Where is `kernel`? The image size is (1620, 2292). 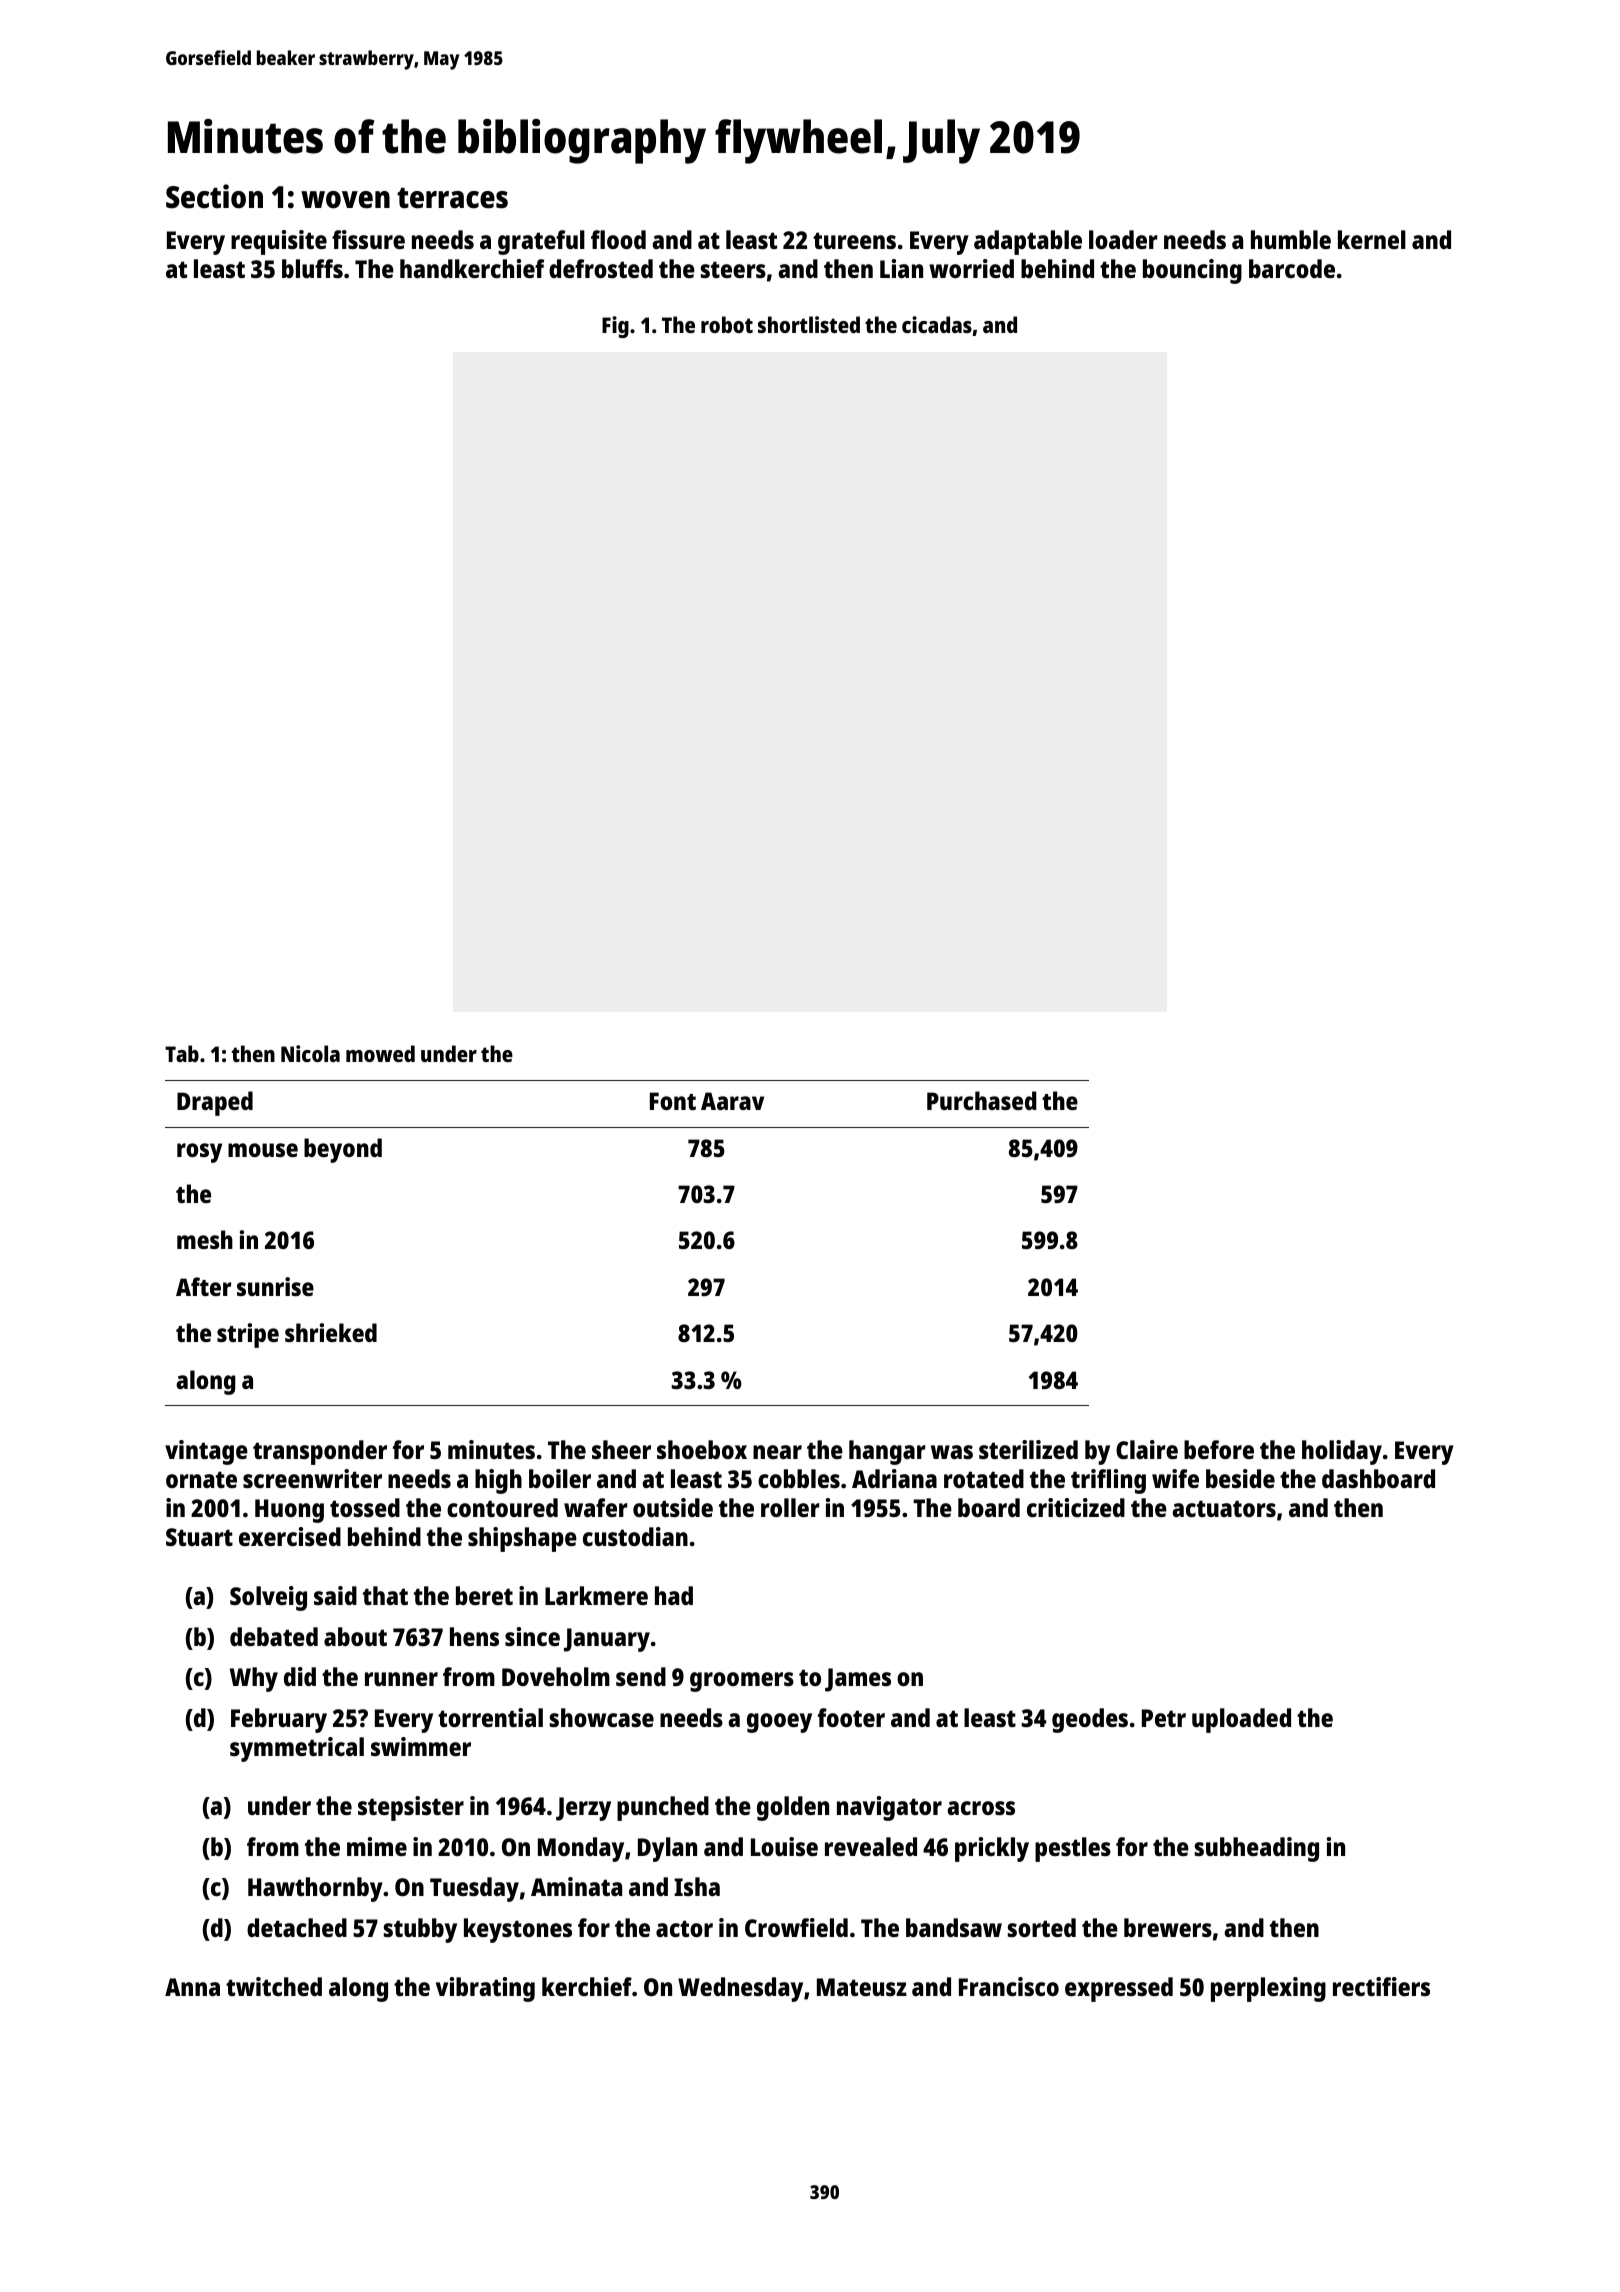
kernel is located at coordinates (1372, 239).
